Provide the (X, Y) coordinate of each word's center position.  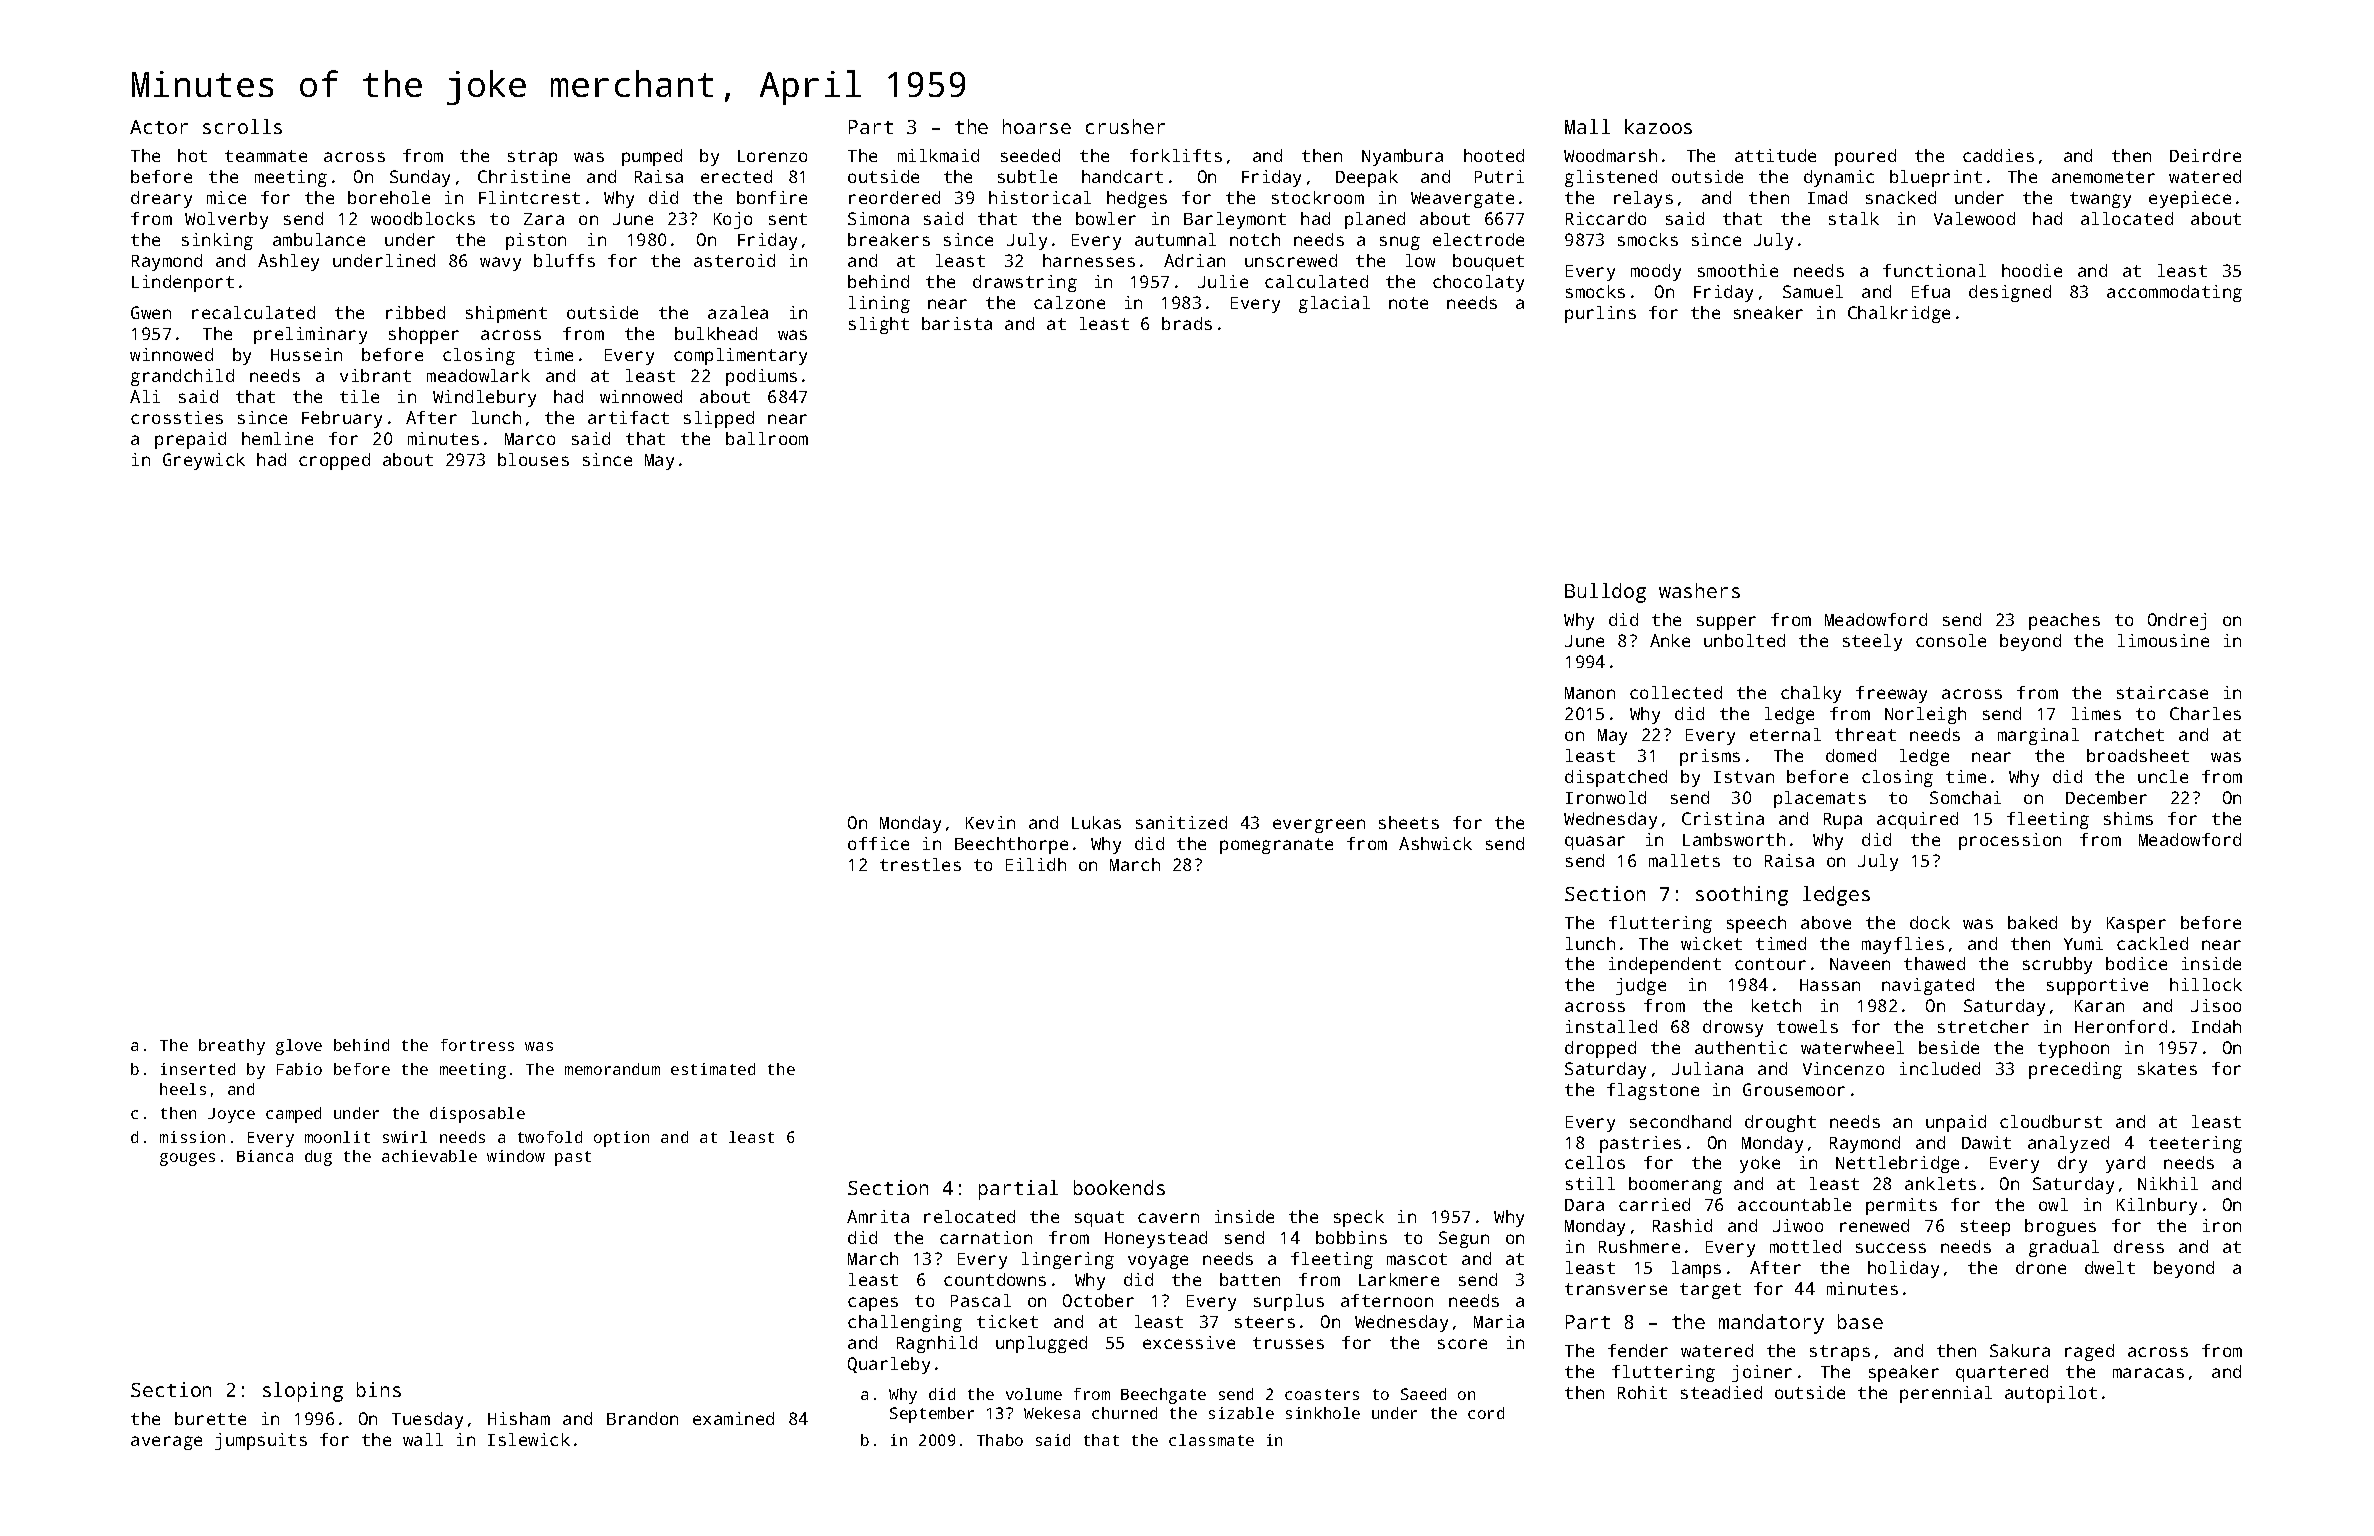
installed (1611, 1026)
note (1408, 303)
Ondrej (2177, 621)
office (878, 843)
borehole (389, 197)
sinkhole (1323, 1413)
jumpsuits (261, 1441)
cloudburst (2051, 1121)
